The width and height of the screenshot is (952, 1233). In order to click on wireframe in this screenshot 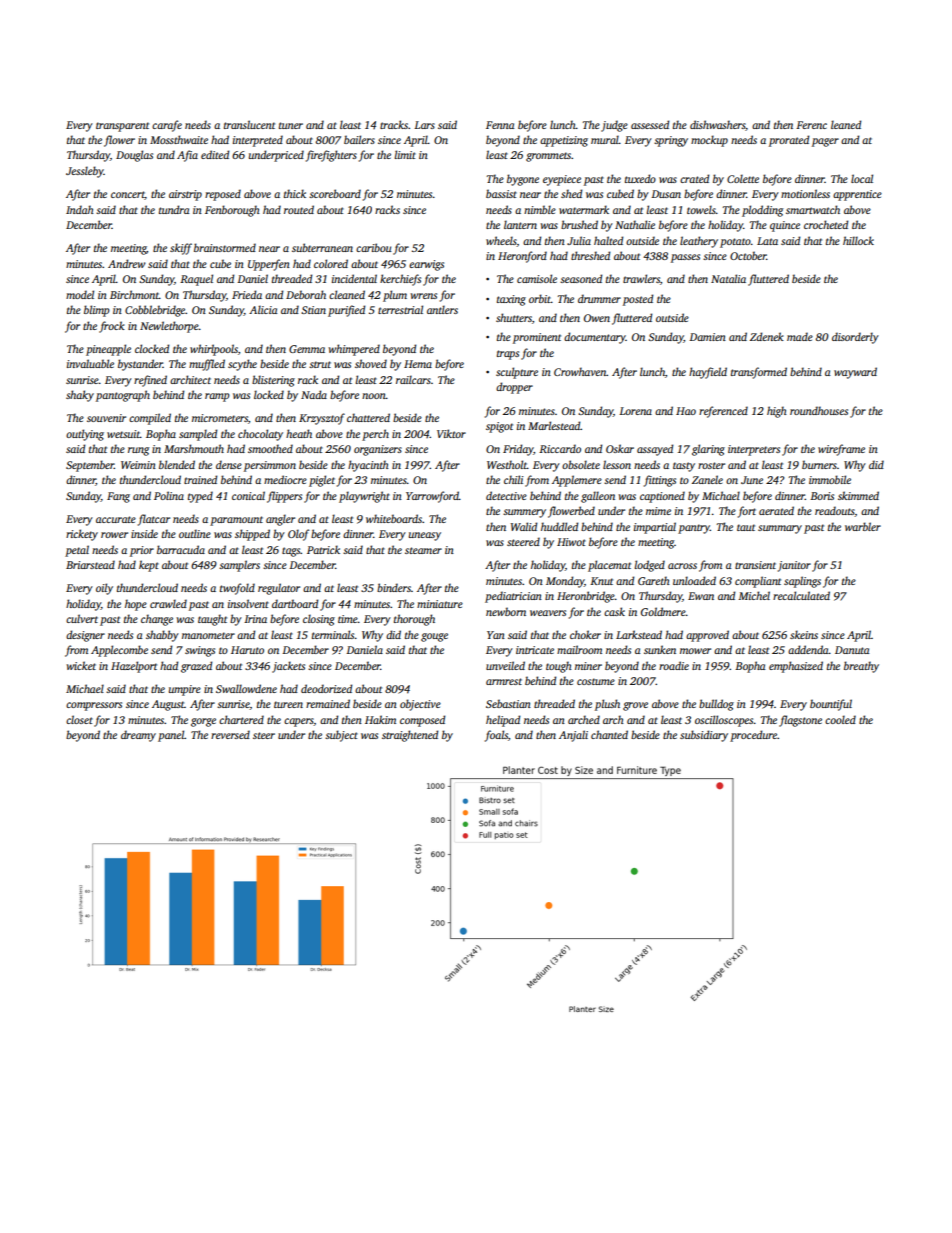, I will do `click(841, 450)`.
